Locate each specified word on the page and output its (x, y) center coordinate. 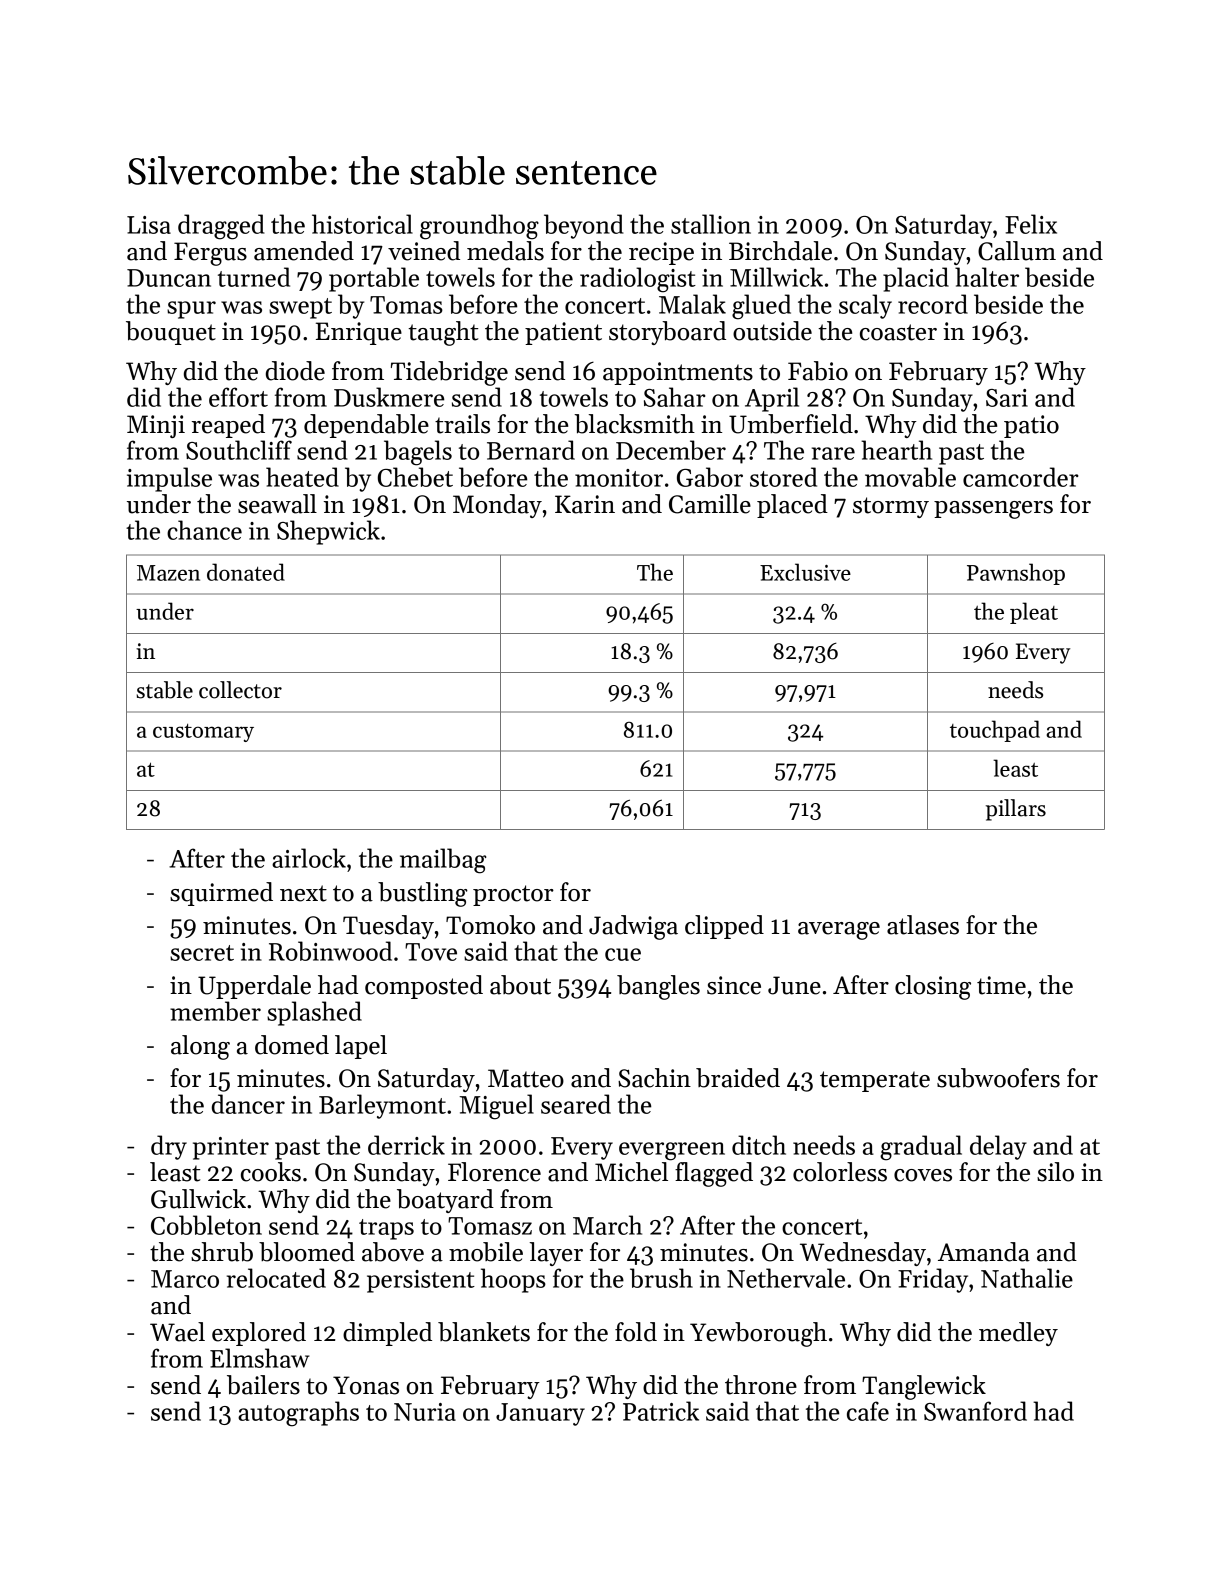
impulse (169, 479)
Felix (1031, 224)
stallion (711, 224)
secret (202, 953)
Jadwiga (633, 927)
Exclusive (805, 572)
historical (362, 224)
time (1001, 985)
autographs (298, 1414)
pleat (1034, 613)
